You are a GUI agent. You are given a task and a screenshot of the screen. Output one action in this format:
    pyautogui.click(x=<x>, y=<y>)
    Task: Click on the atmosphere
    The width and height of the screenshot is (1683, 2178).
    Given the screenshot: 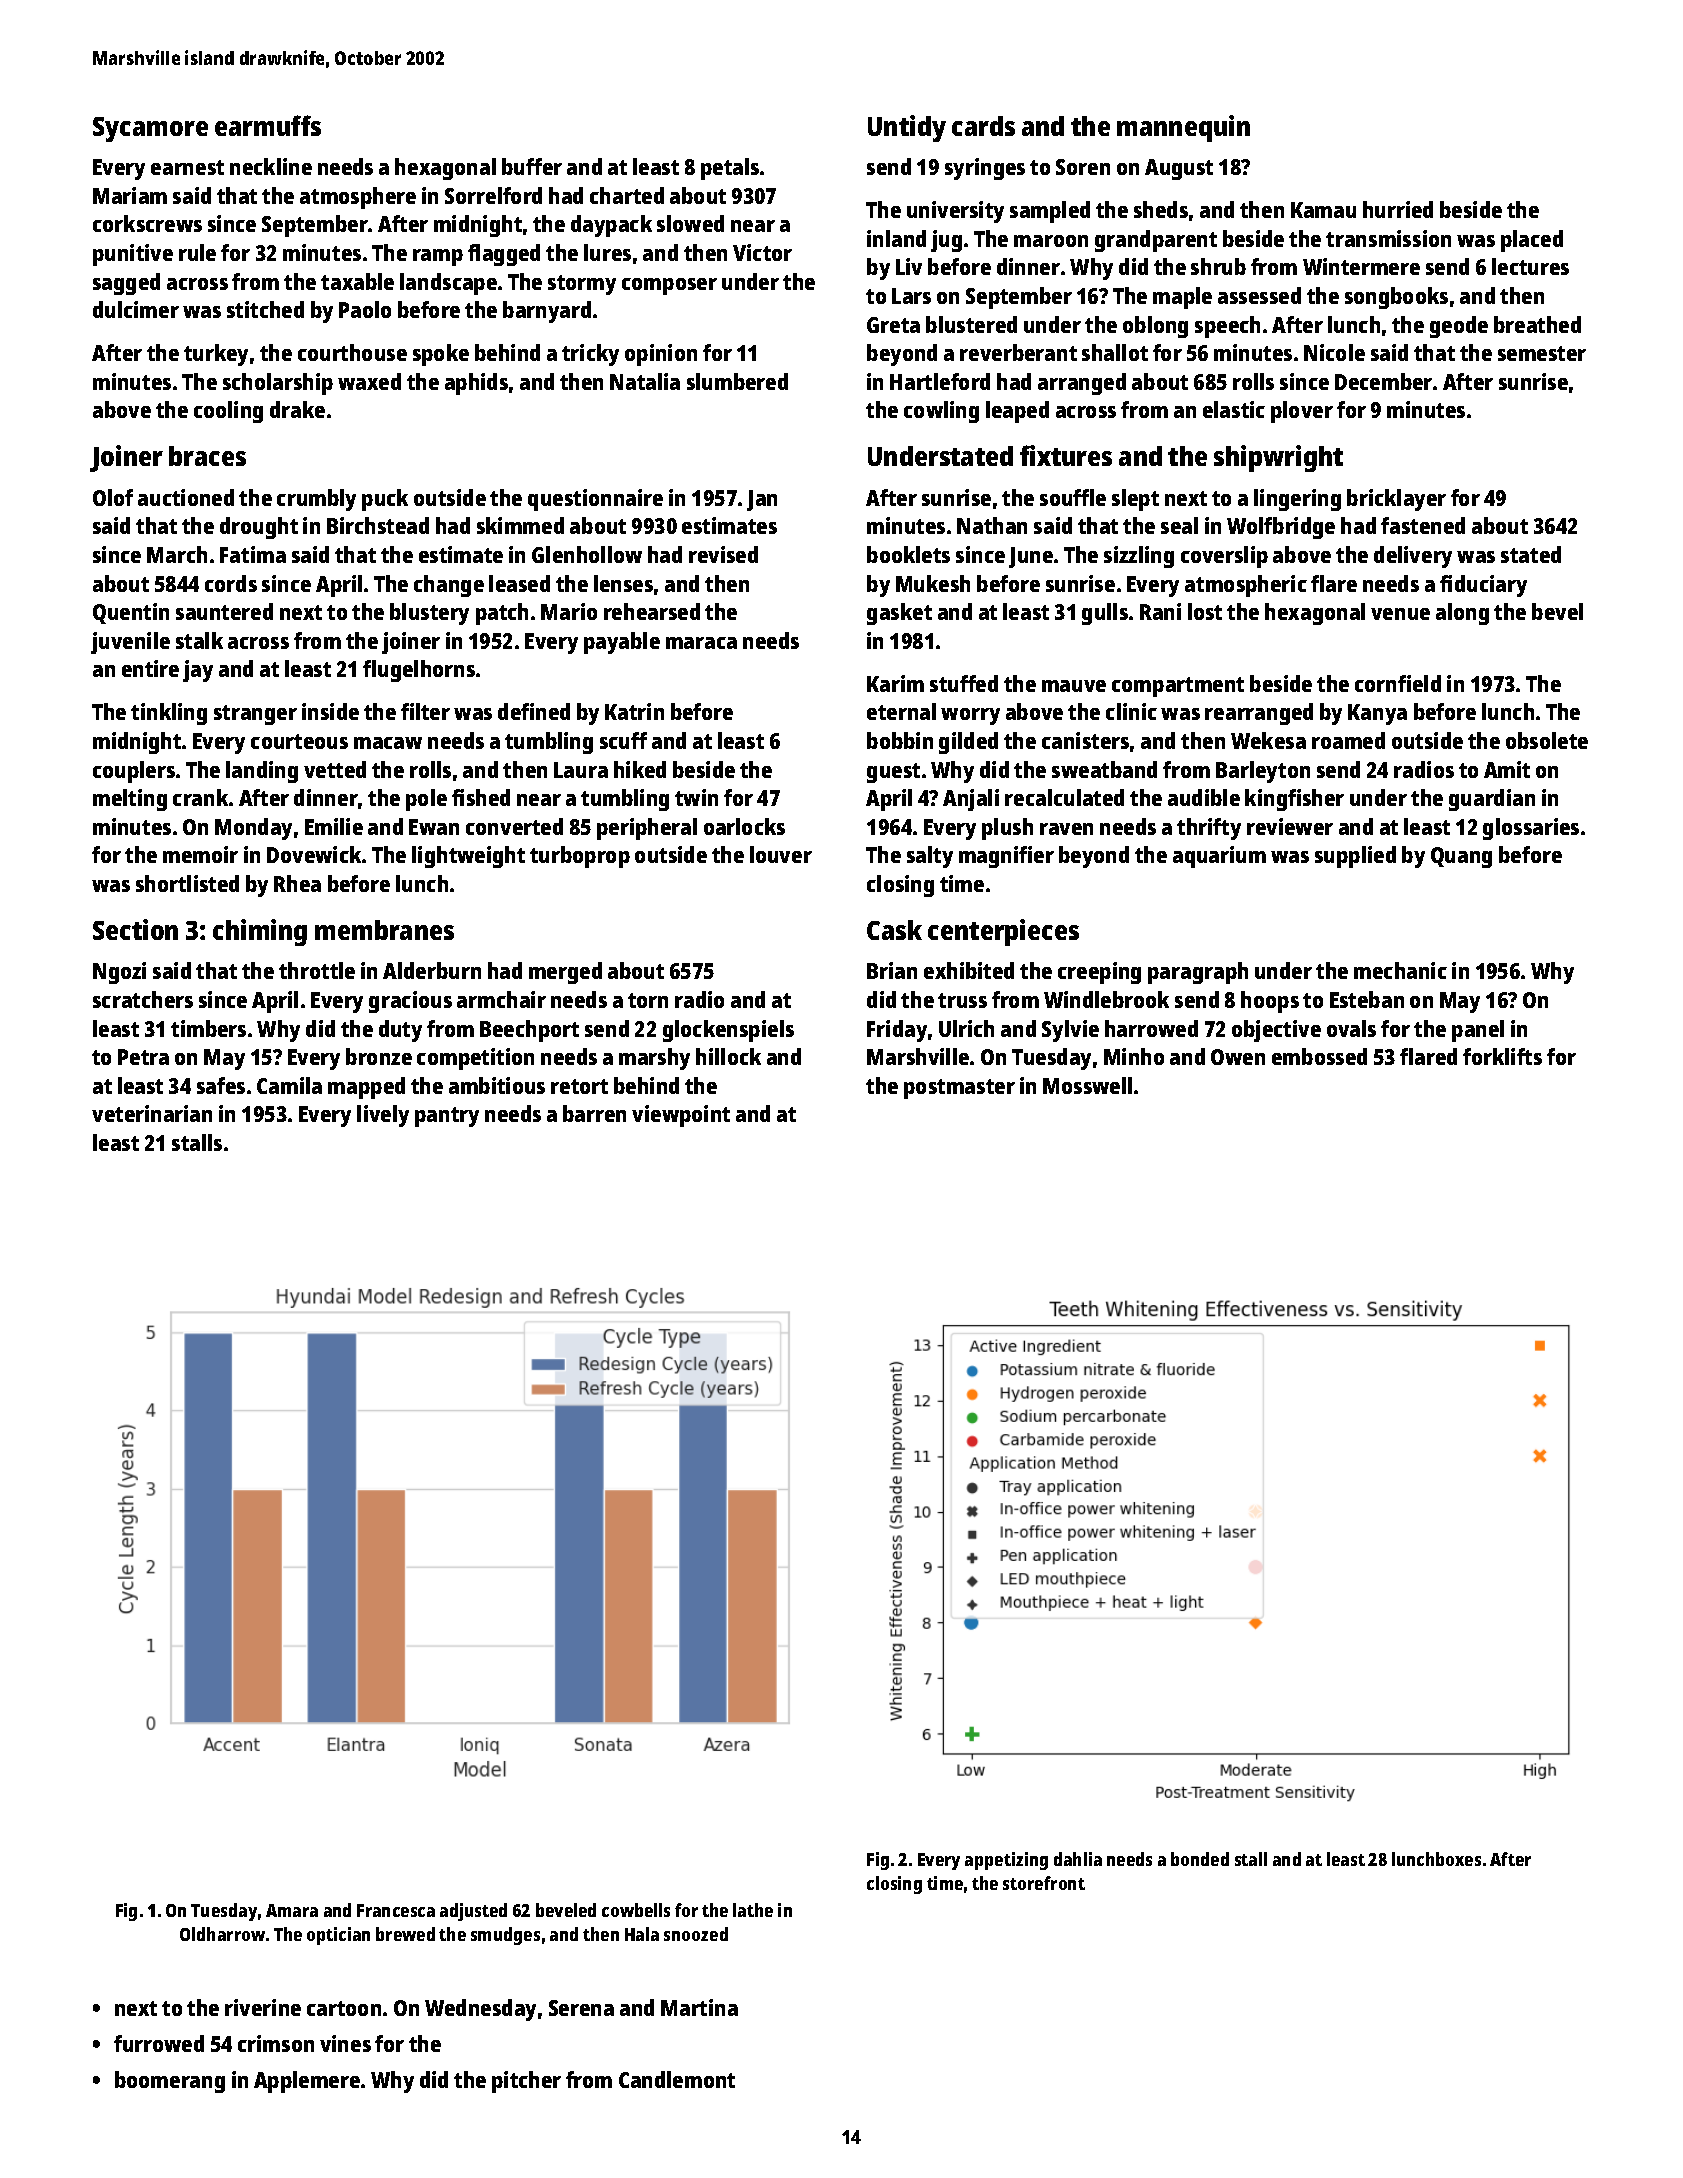 What is the action you would take?
    pyautogui.click(x=358, y=198)
